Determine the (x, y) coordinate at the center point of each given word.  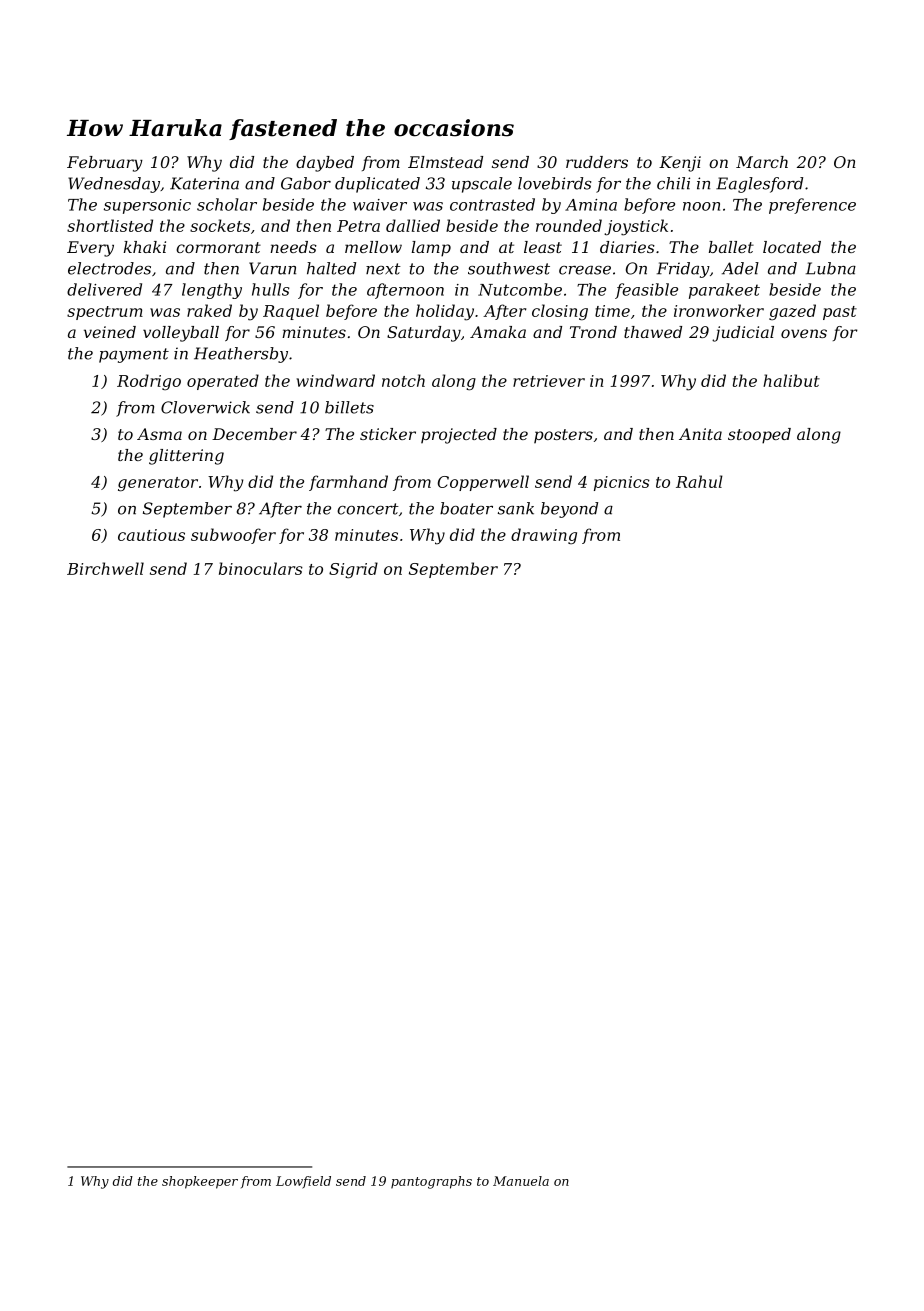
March (762, 162)
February (105, 164)
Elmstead (445, 162)
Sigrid (353, 570)
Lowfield (303, 1182)
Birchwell (105, 568)
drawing (544, 536)
